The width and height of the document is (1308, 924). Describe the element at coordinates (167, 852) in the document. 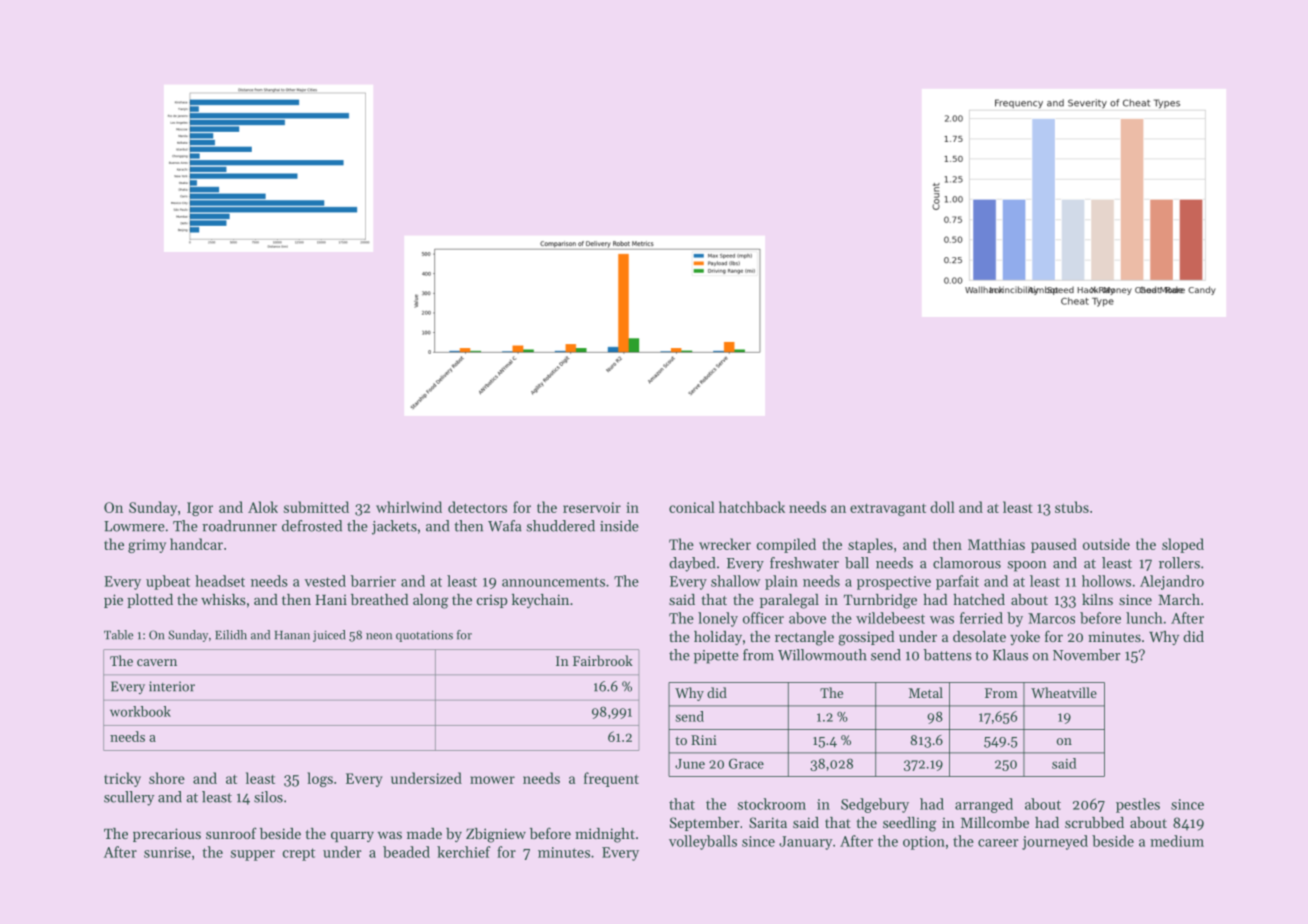

I see `sunrise` at that location.
